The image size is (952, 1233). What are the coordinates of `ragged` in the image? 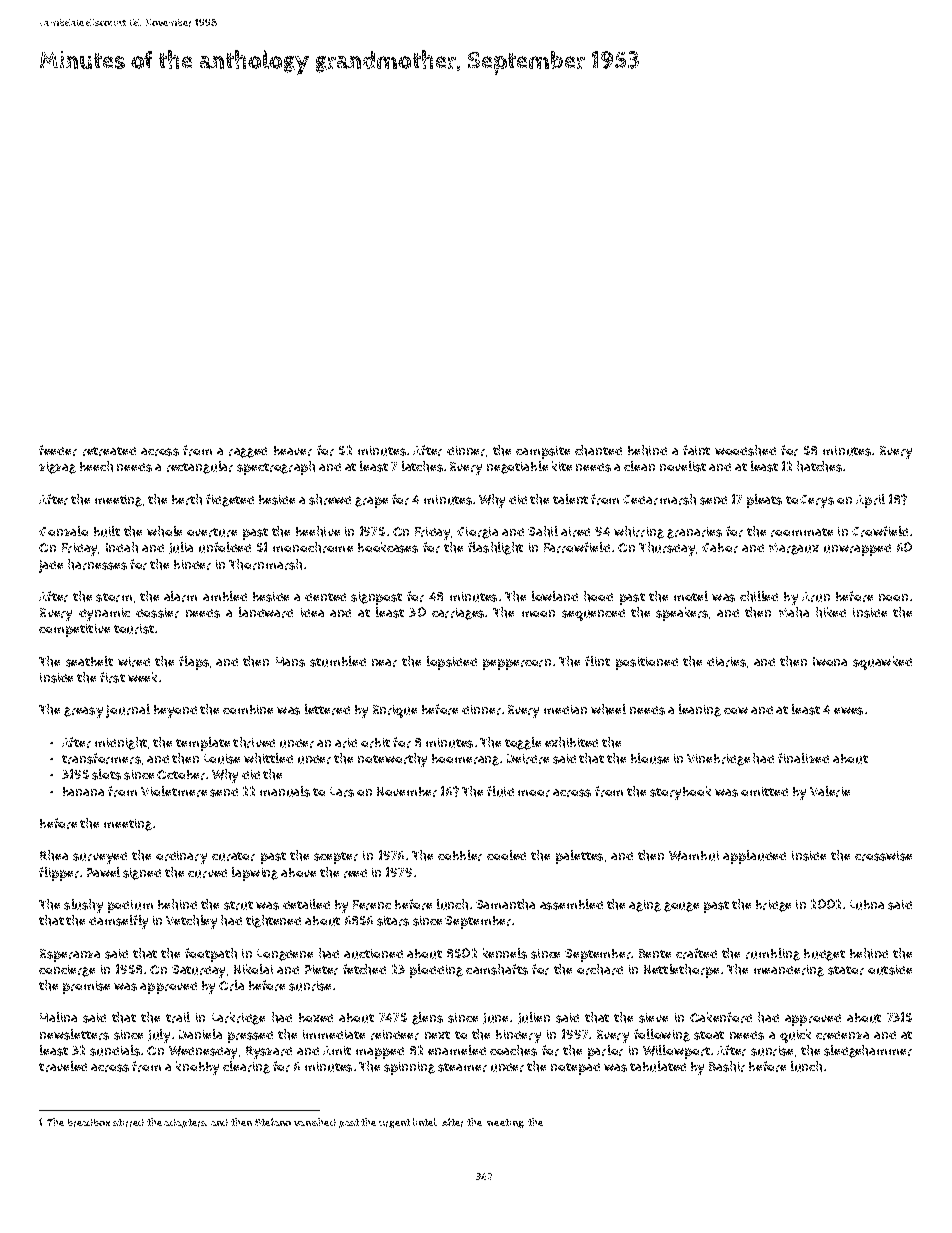 It's located at (248, 452).
